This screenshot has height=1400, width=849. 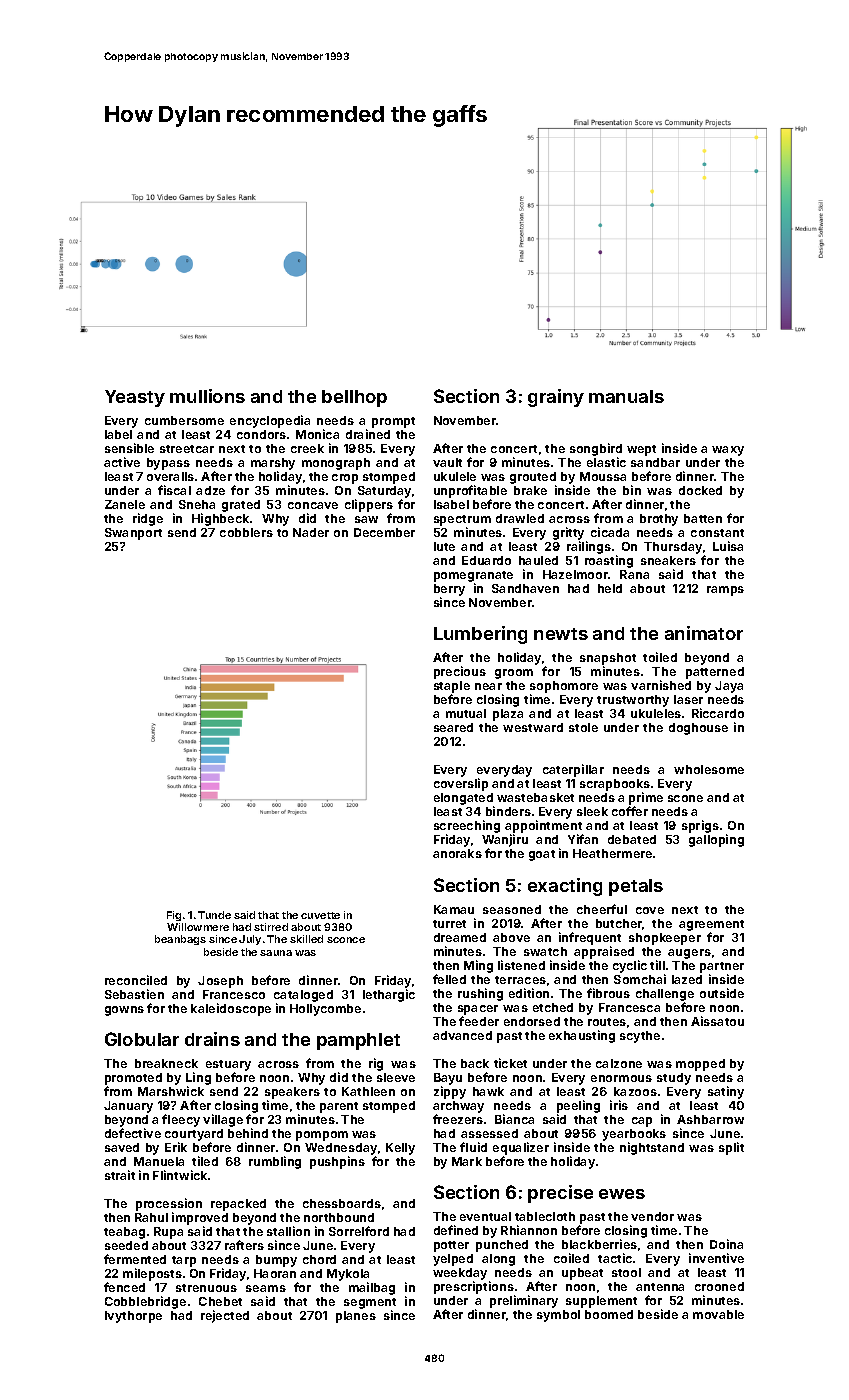 I want to click on seared, so click(x=453, y=727).
